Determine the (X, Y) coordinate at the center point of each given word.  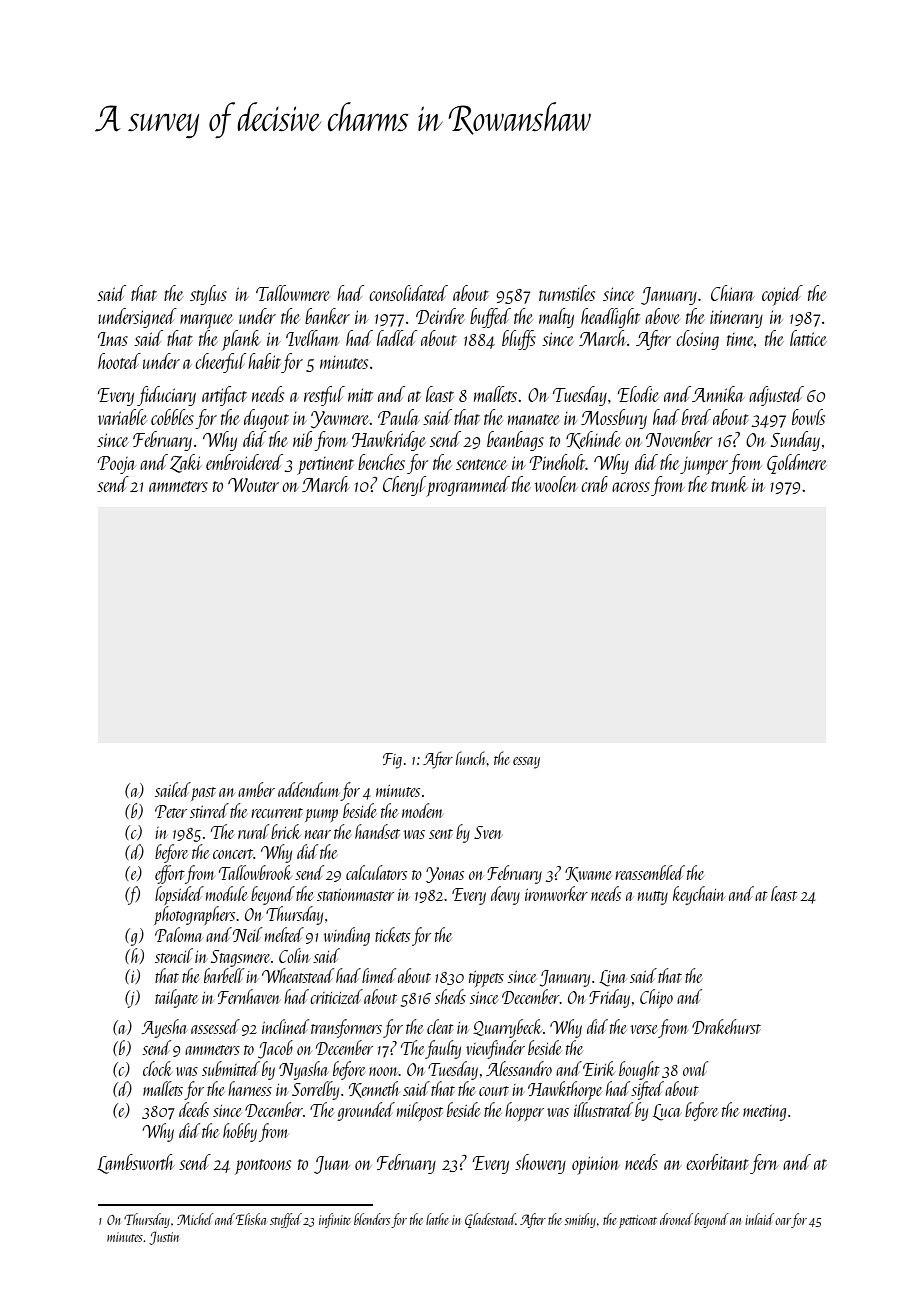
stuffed (286, 1220)
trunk (729, 484)
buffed (490, 318)
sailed (173, 789)
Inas (113, 339)
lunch (471, 758)
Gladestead (490, 1220)
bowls (808, 417)
